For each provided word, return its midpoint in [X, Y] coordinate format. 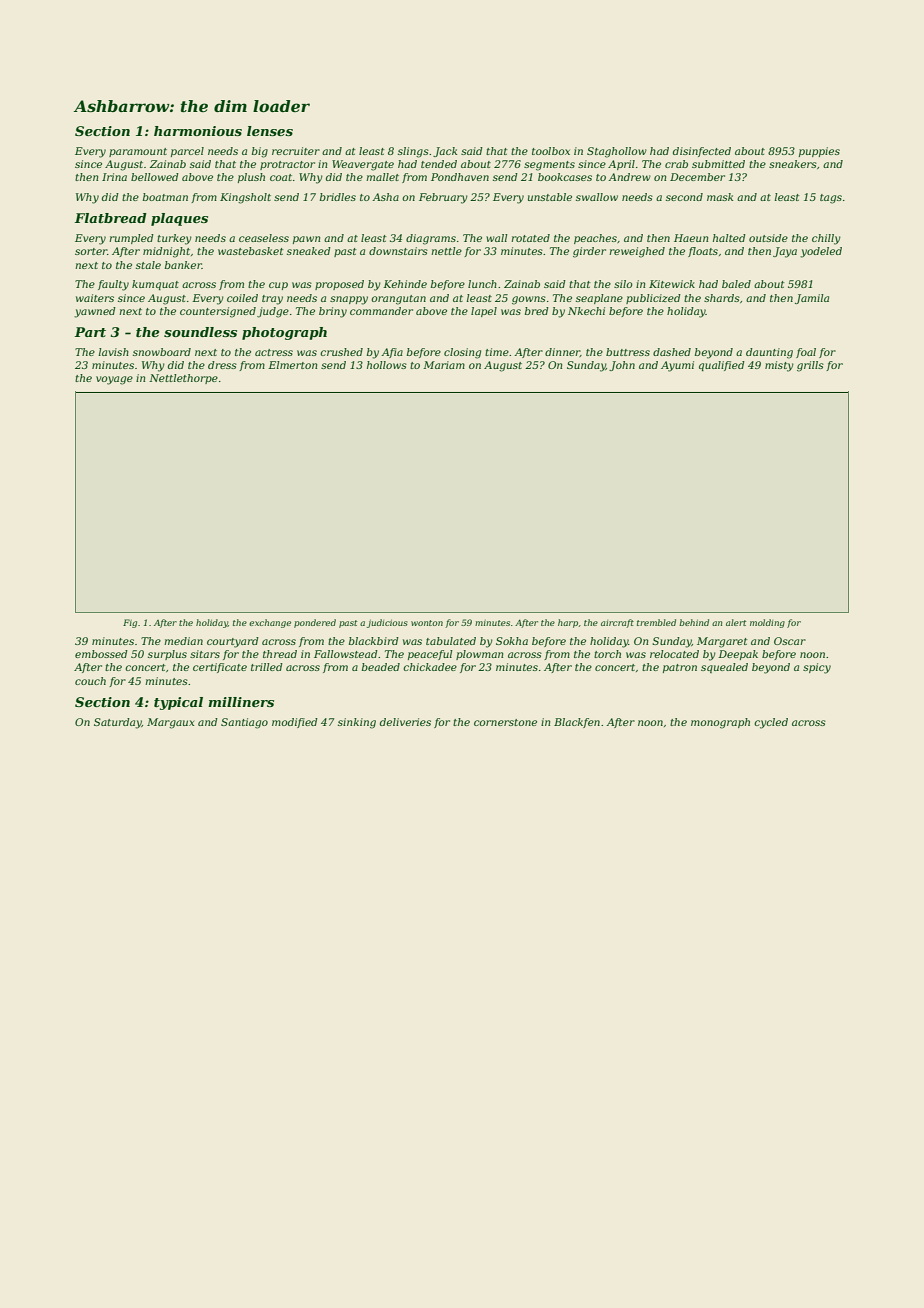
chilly [826, 239]
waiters [95, 298]
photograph [284, 333]
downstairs [398, 251]
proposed [339, 285]
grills [810, 366]
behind [694, 622]
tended [439, 164]
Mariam [444, 365]
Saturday [118, 723]
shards [722, 298]
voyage [114, 380]
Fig [130, 623]
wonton [427, 623]
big [260, 152]
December [697, 177]
